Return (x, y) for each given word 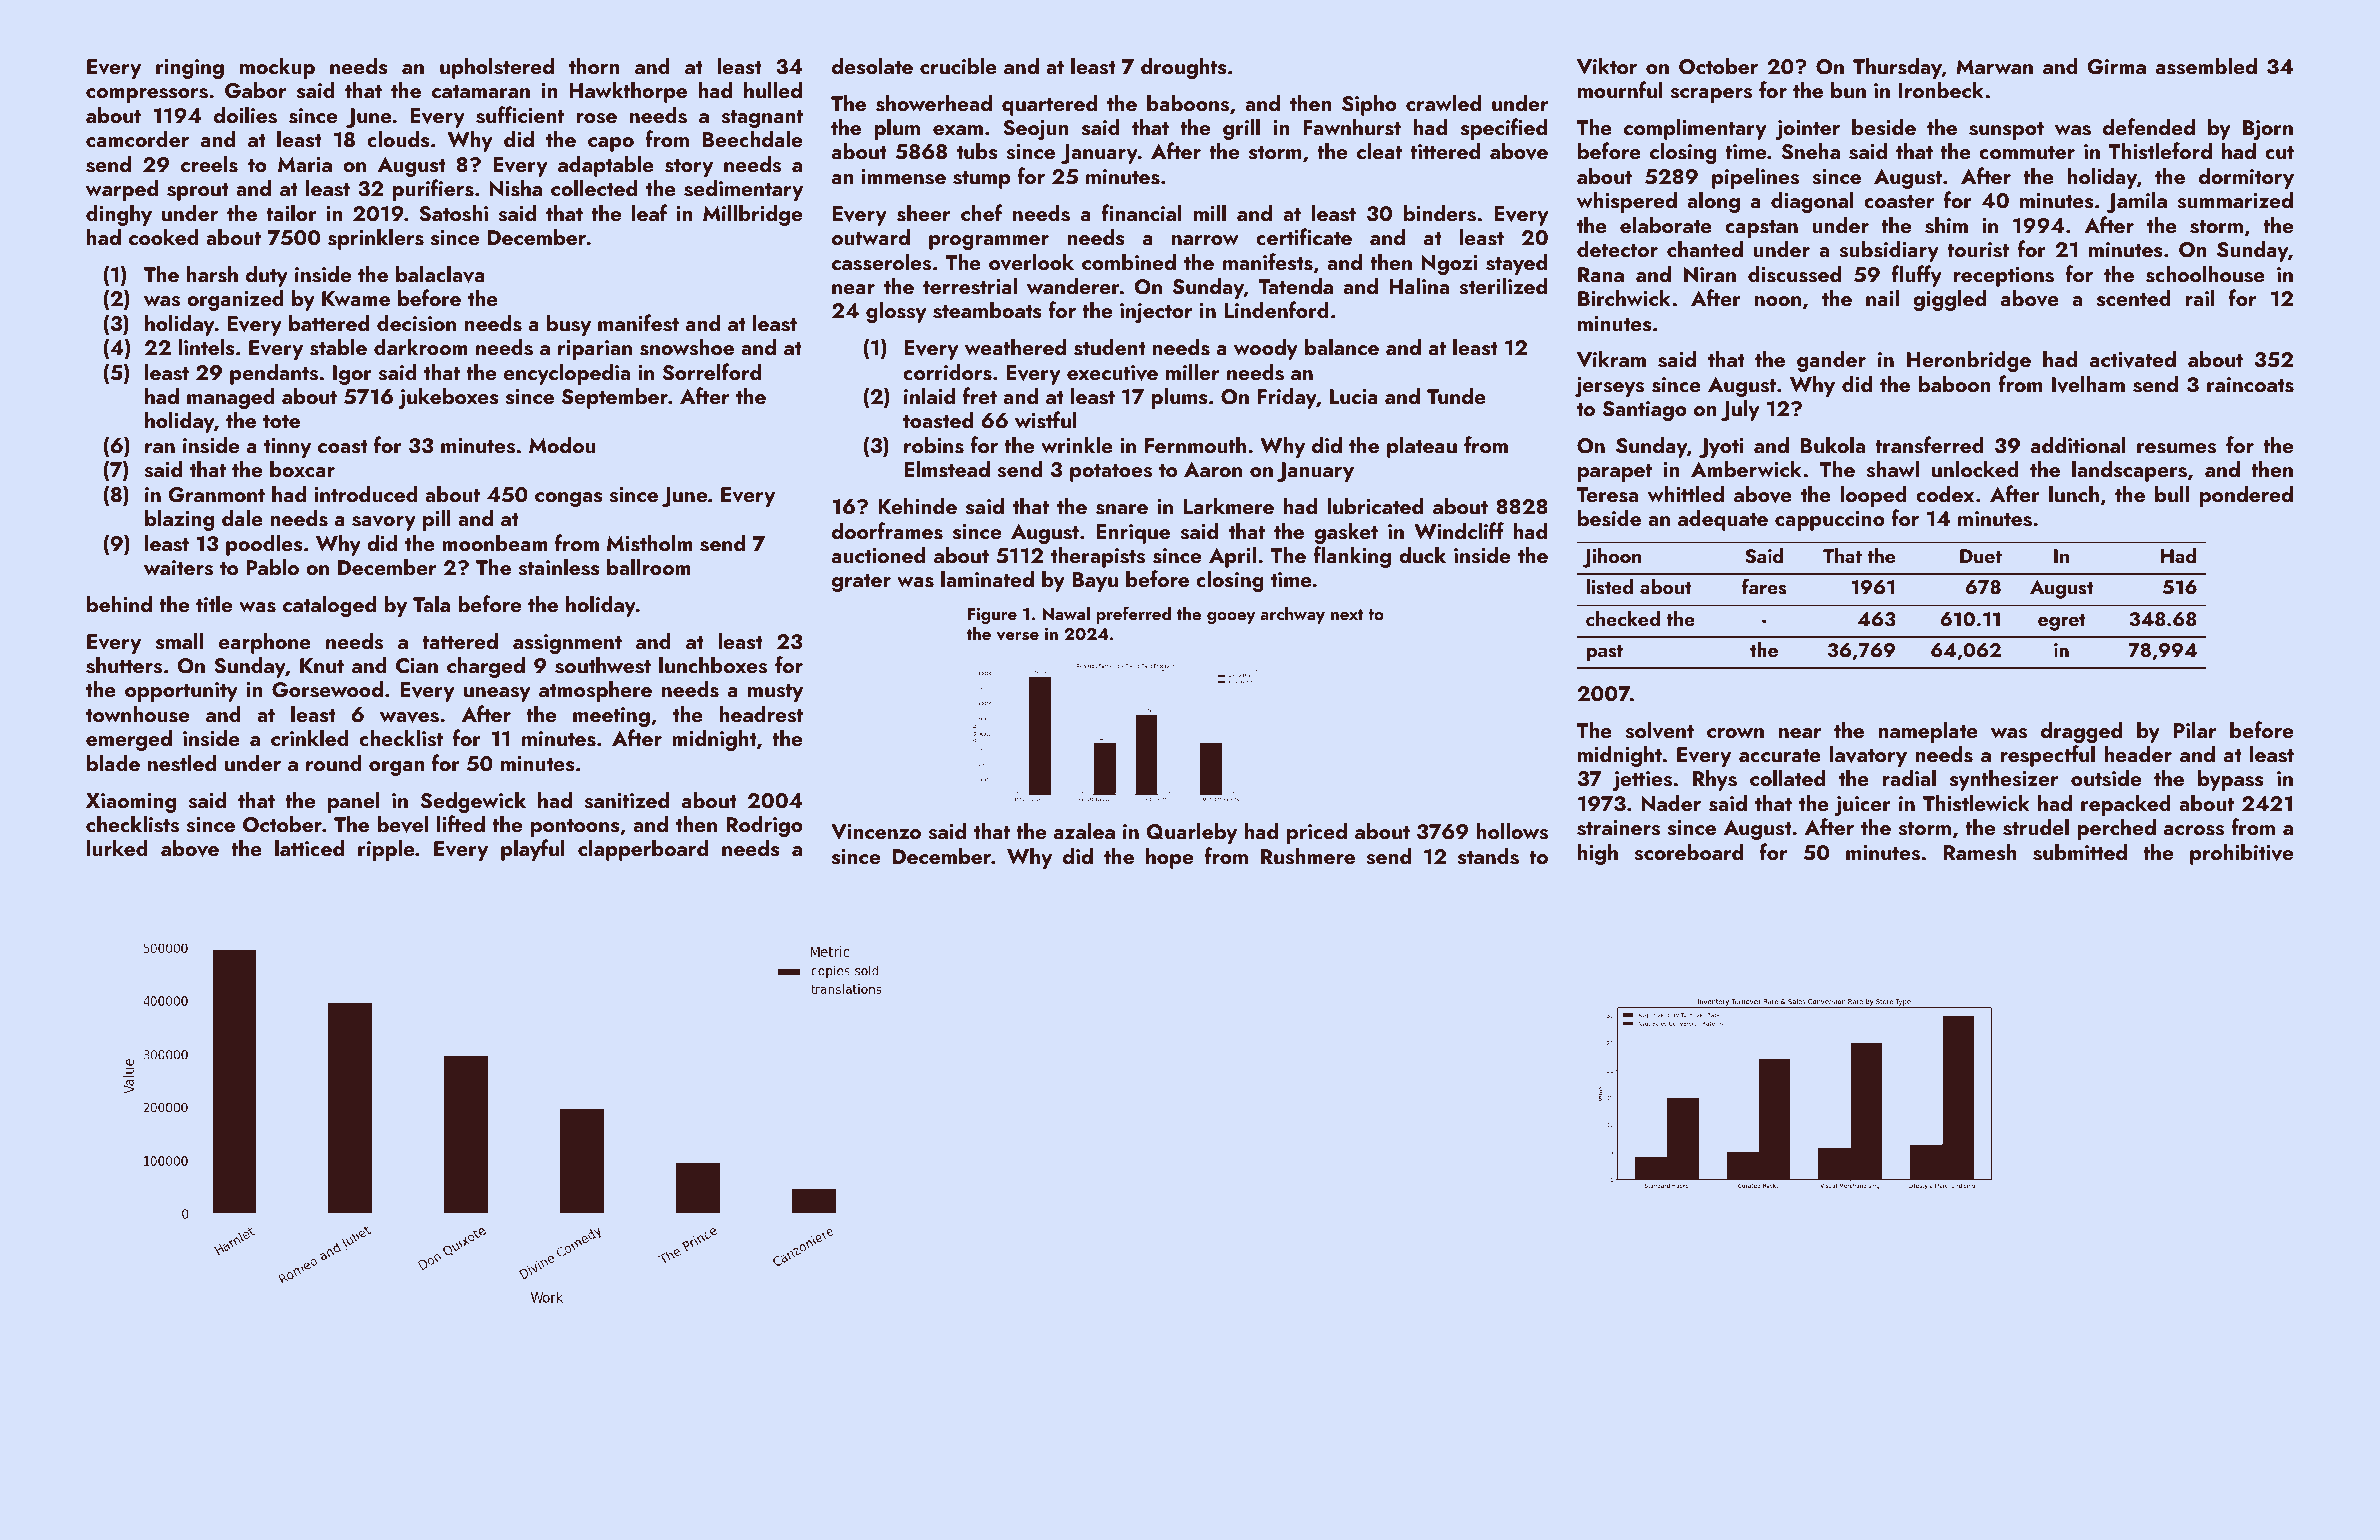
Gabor (255, 90)
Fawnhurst (1352, 127)
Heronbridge (1969, 361)
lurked (117, 847)
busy (569, 325)
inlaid (929, 395)
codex (1945, 493)
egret (2062, 622)
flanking (1352, 557)
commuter (2027, 152)
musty (775, 693)
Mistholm (650, 543)
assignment (567, 644)
